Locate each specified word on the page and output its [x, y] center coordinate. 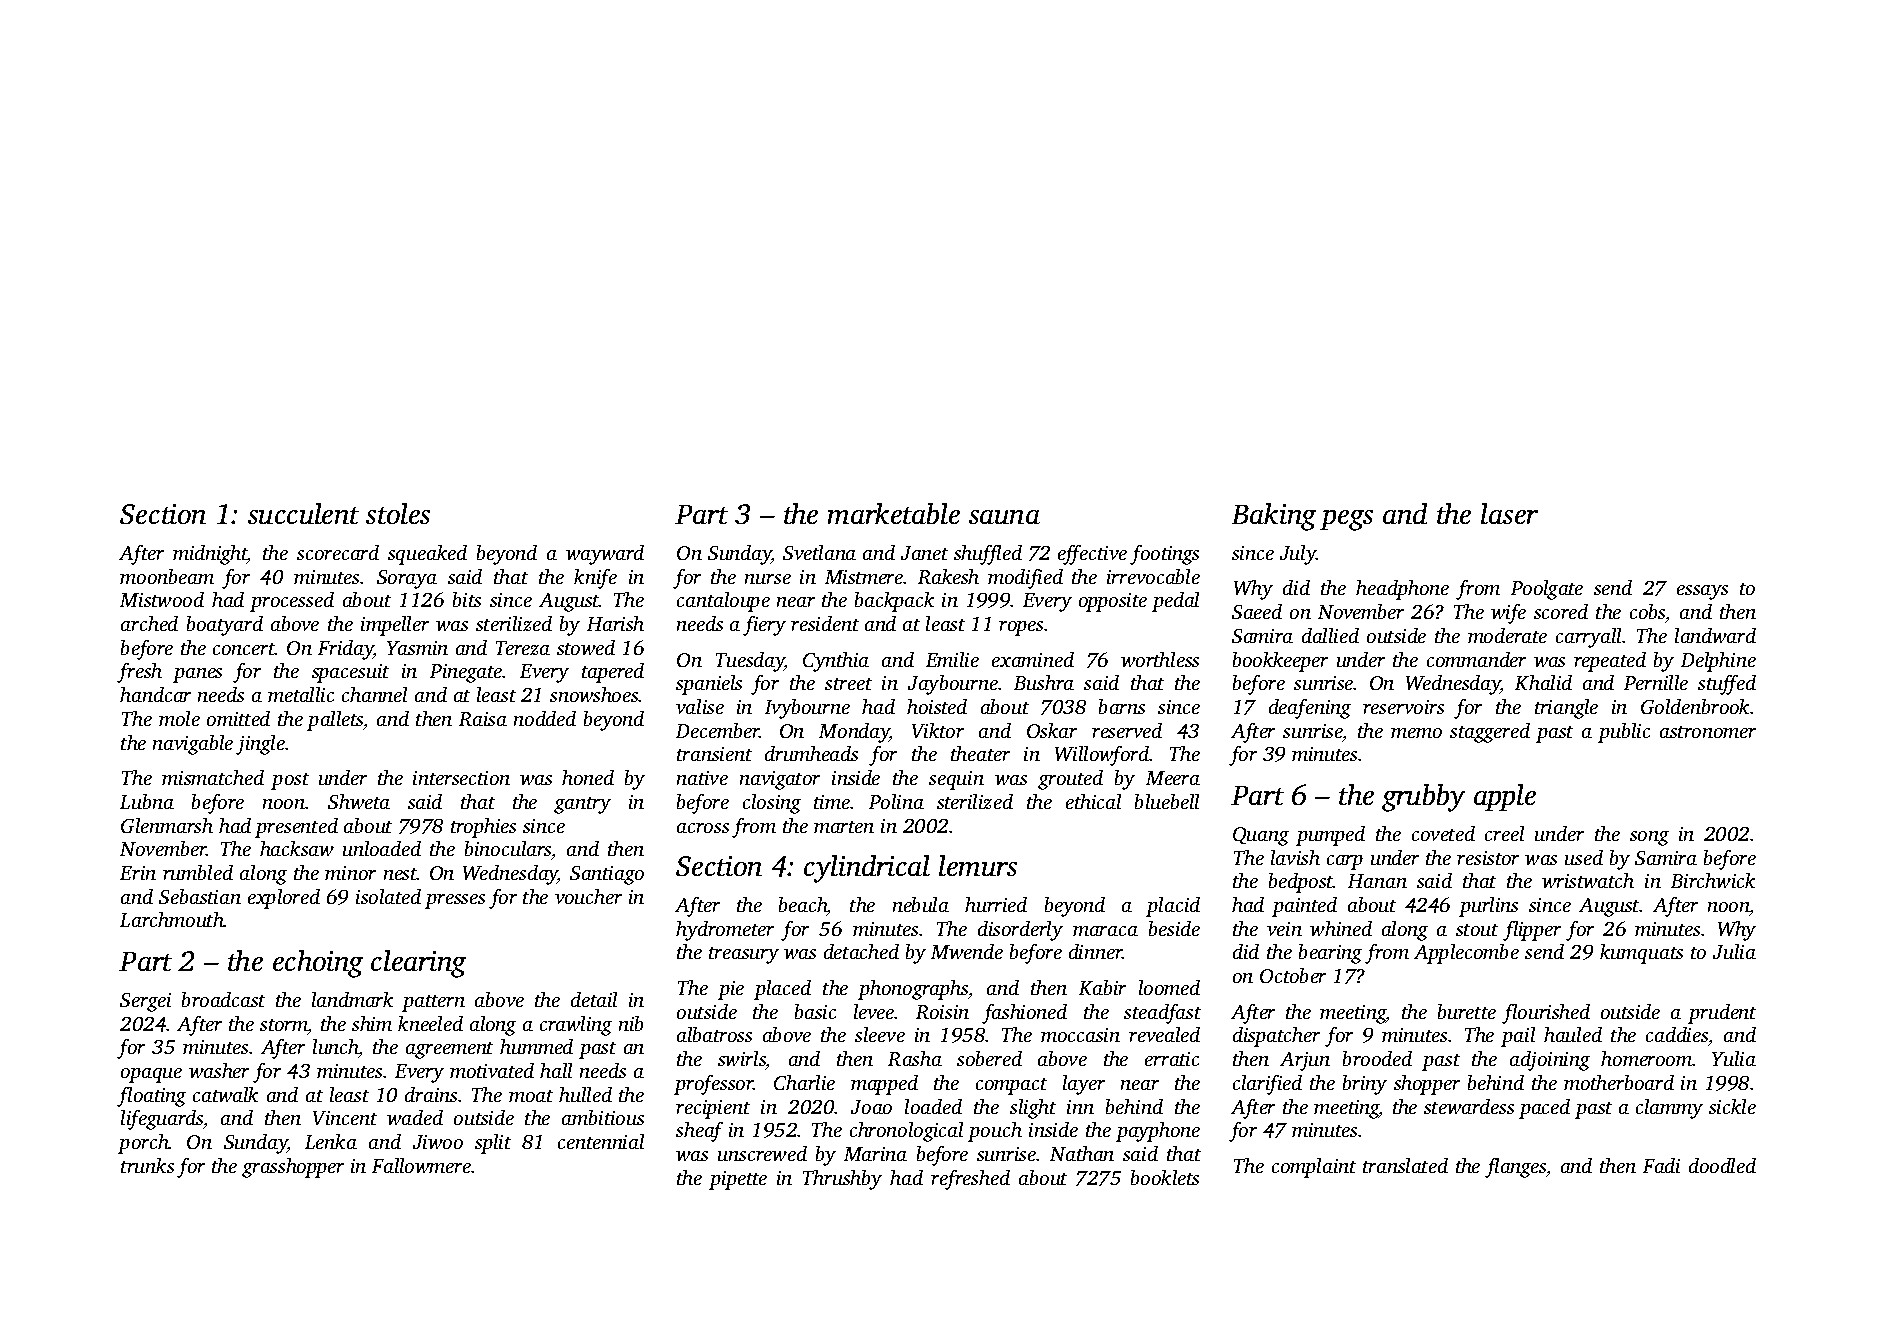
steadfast [1162, 1014]
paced [1544, 1109]
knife [595, 579]
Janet [924, 553]
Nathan [1082, 1153]
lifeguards [162, 1120]
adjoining [1550, 1061]
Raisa [483, 719]
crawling [576, 1026]
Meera [1173, 778]
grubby [1423, 798]
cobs [1647, 611]
